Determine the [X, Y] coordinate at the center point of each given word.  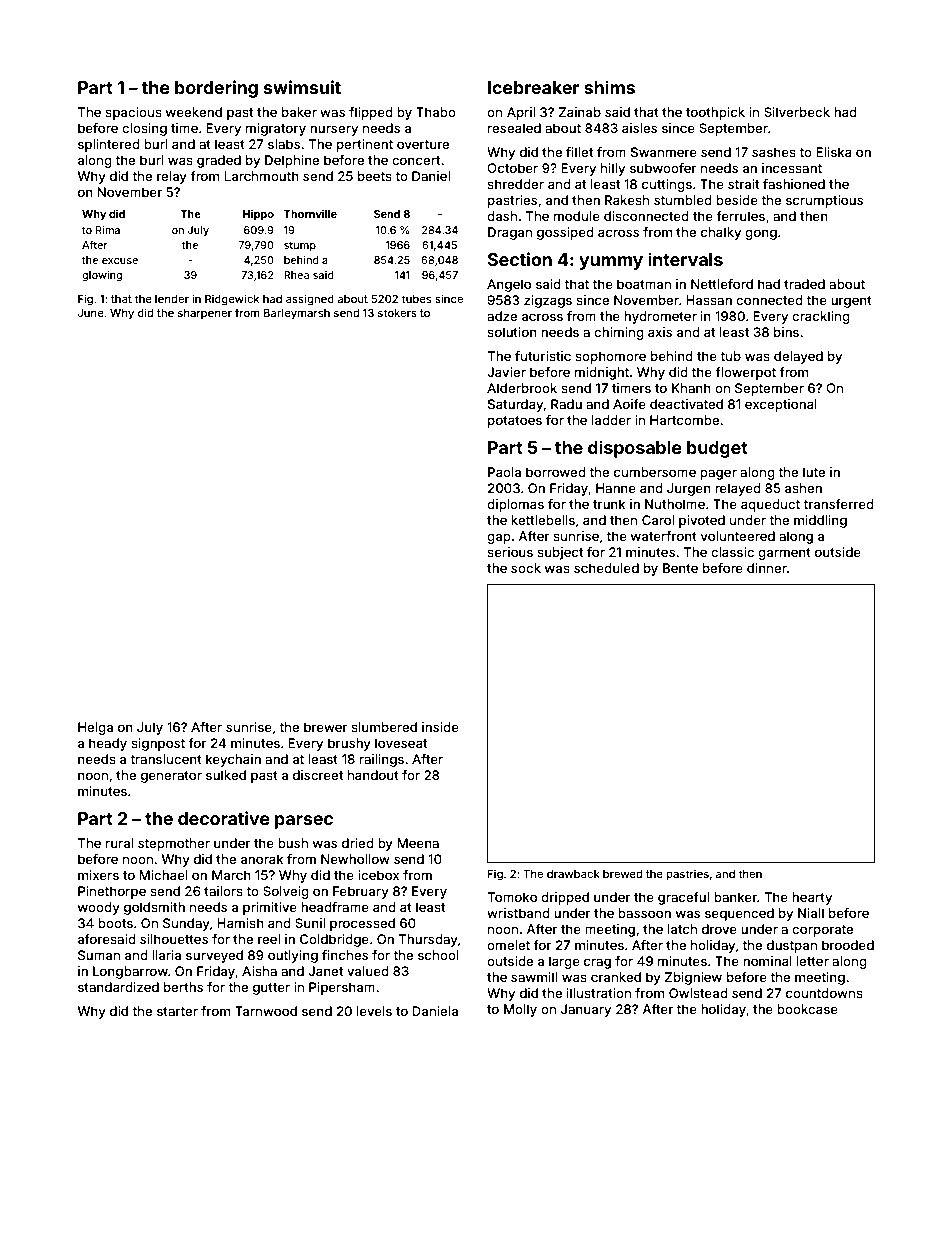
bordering [216, 89]
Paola [504, 472]
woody [99, 908]
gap [499, 538]
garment [784, 554]
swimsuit [302, 87]
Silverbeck [797, 112]
